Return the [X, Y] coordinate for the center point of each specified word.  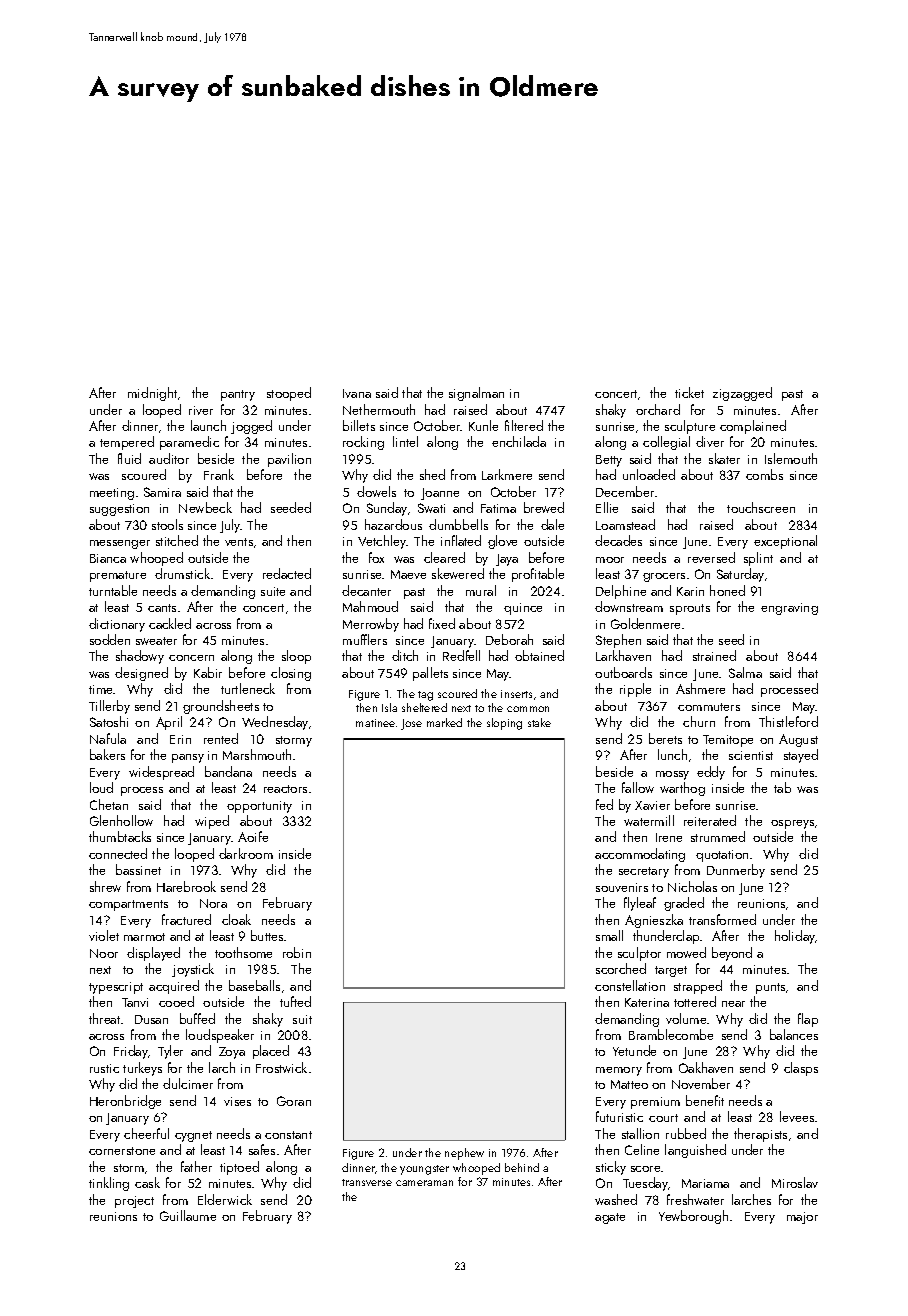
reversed [711, 557]
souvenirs [622, 887]
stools [167, 524]
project [134, 1202]
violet [104, 935]
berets [665, 738]
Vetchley [382, 542]
